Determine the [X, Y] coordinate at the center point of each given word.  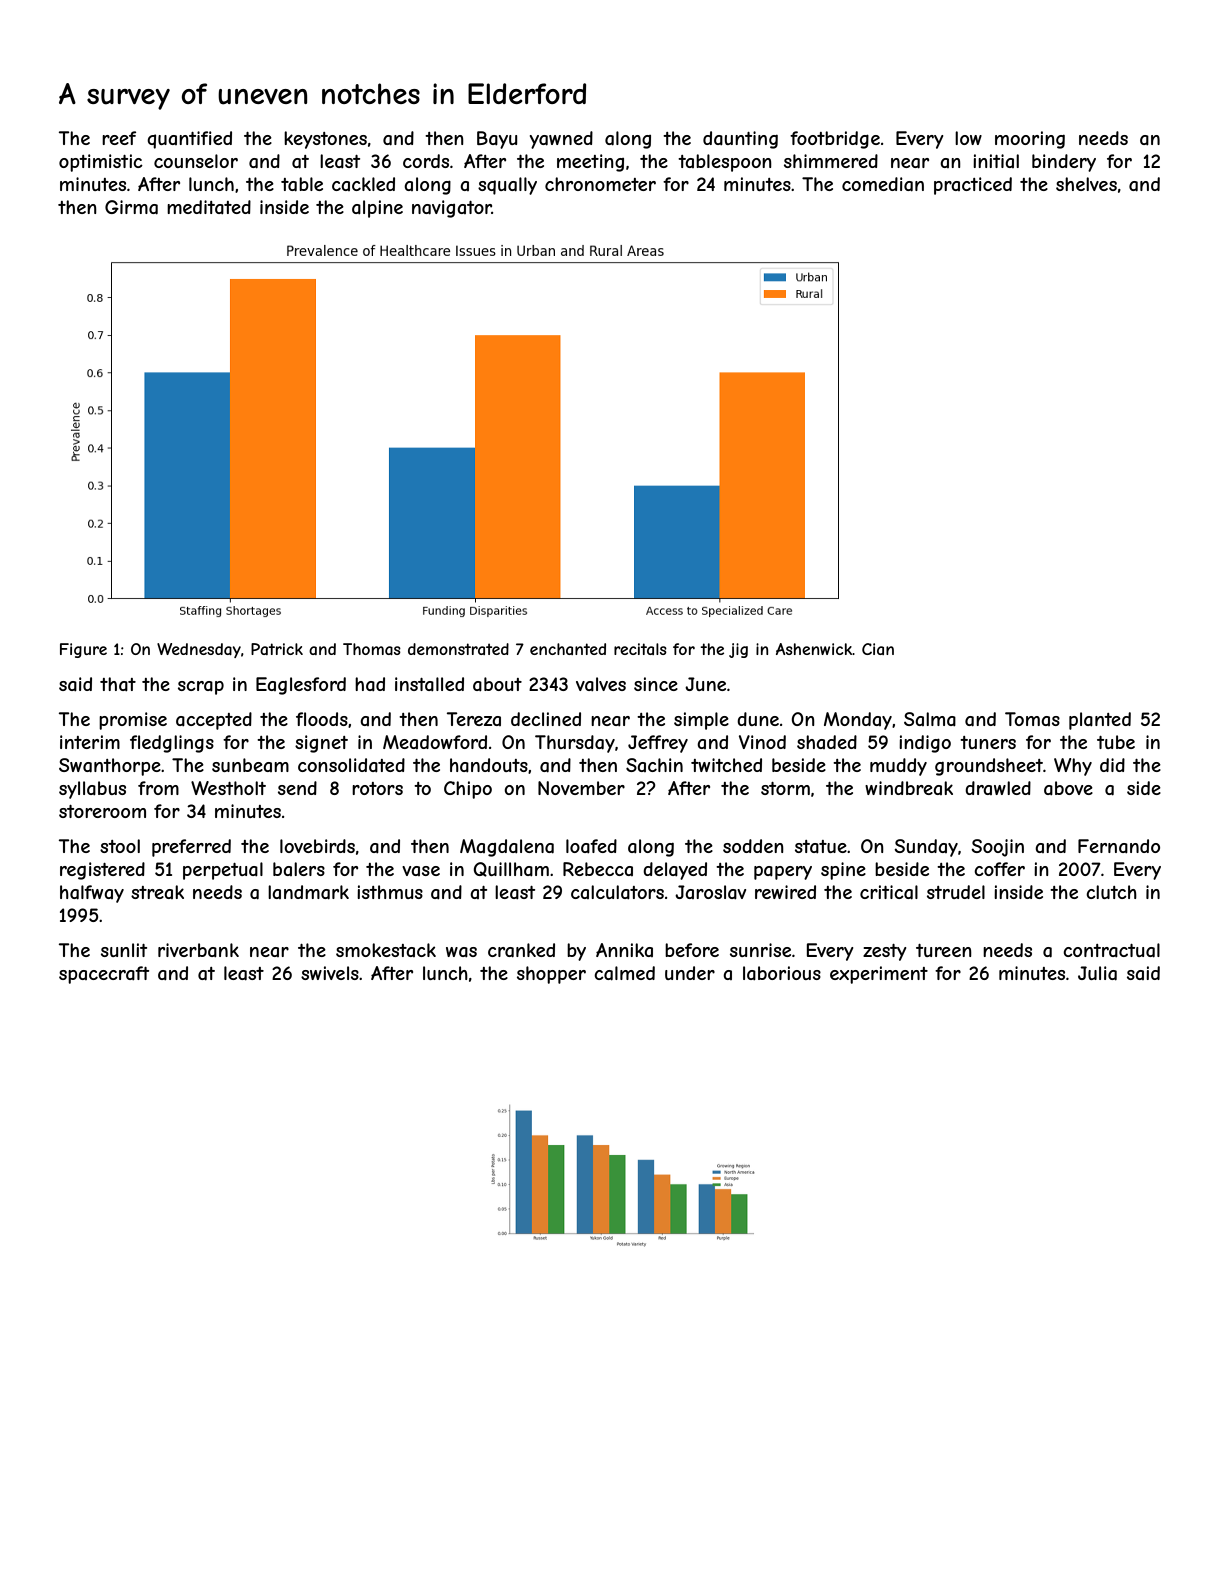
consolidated [351, 765]
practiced [973, 186]
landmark [308, 892]
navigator [452, 209]
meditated [209, 207]
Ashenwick [814, 649]
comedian [883, 184]
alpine [377, 209]
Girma [131, 207]
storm [785, 788]
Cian [878, 649]
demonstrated [458, 649]
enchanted [568, 649]
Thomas [372, 649]
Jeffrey [658, 744]
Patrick [277, 649]
